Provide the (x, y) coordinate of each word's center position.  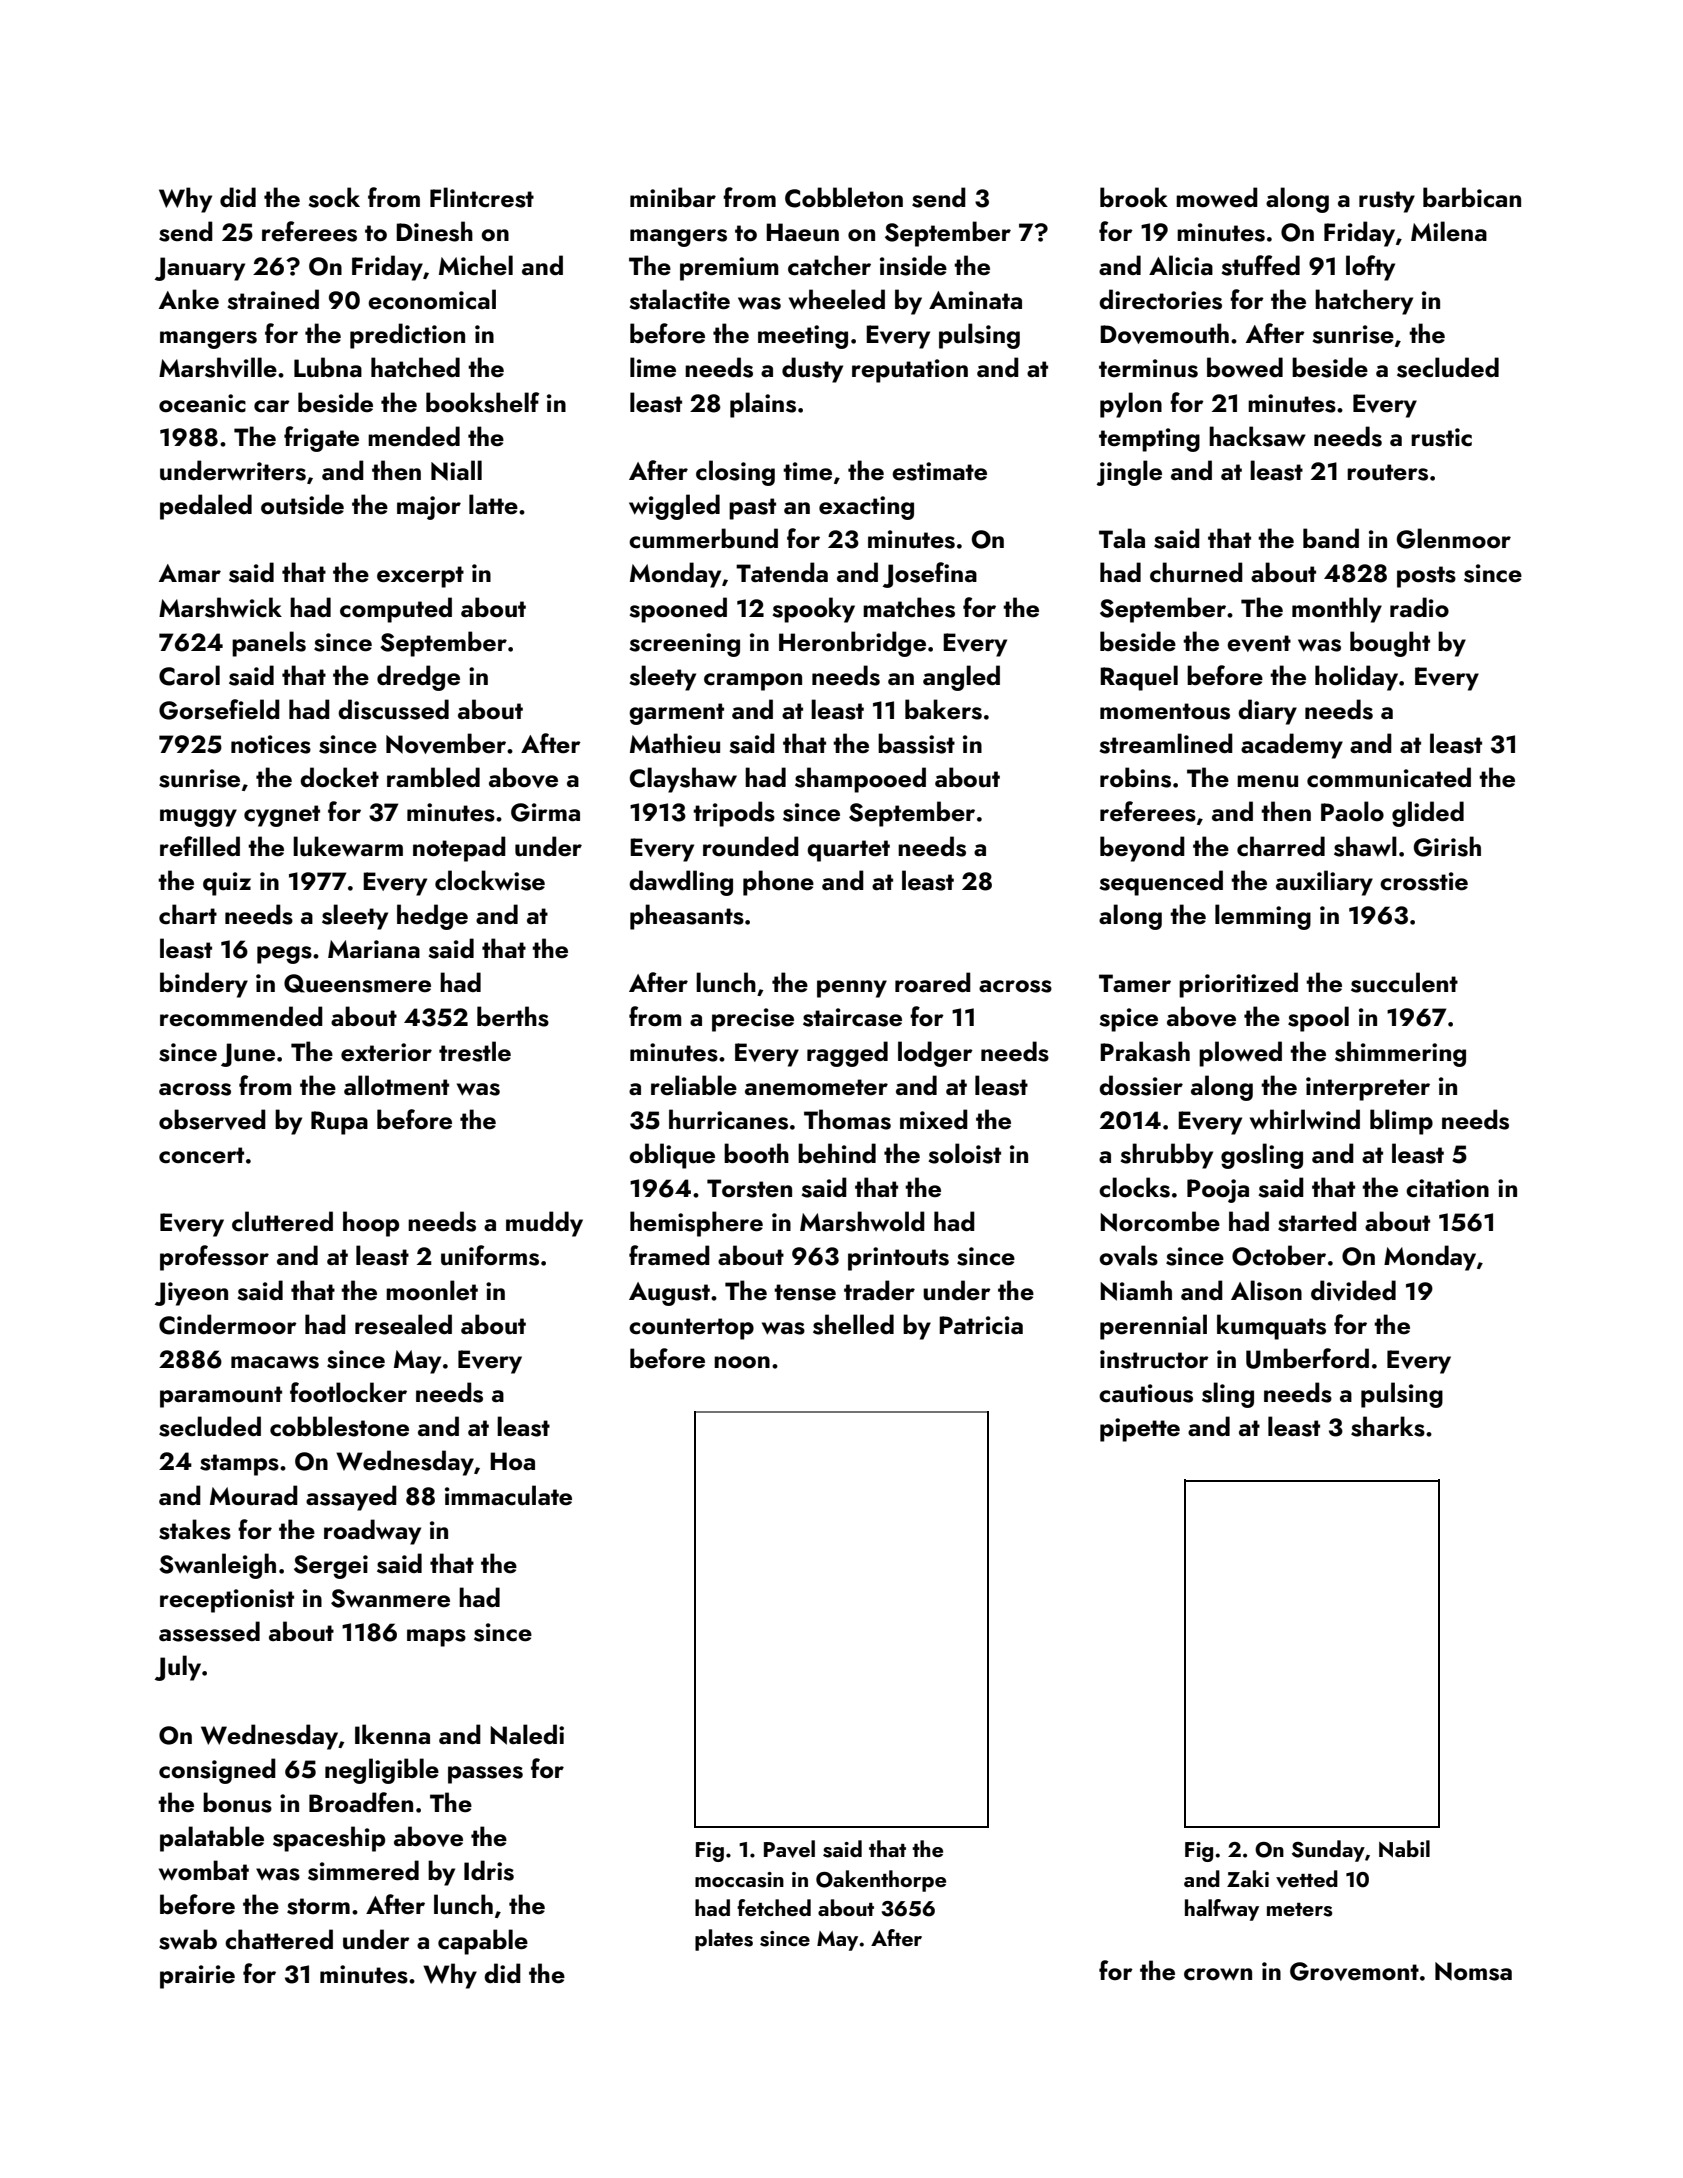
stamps (239, 1465)
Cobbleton (844, 197)
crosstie (1424, 881)
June (248, 1055)
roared (933, 982)
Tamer (1135, 983)
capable (483, 1942)
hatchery (1364, 302)
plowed (1240, 1054)
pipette (1140, 1430)
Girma (545, 812)
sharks (1388, 1426)
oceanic (202, 403)
